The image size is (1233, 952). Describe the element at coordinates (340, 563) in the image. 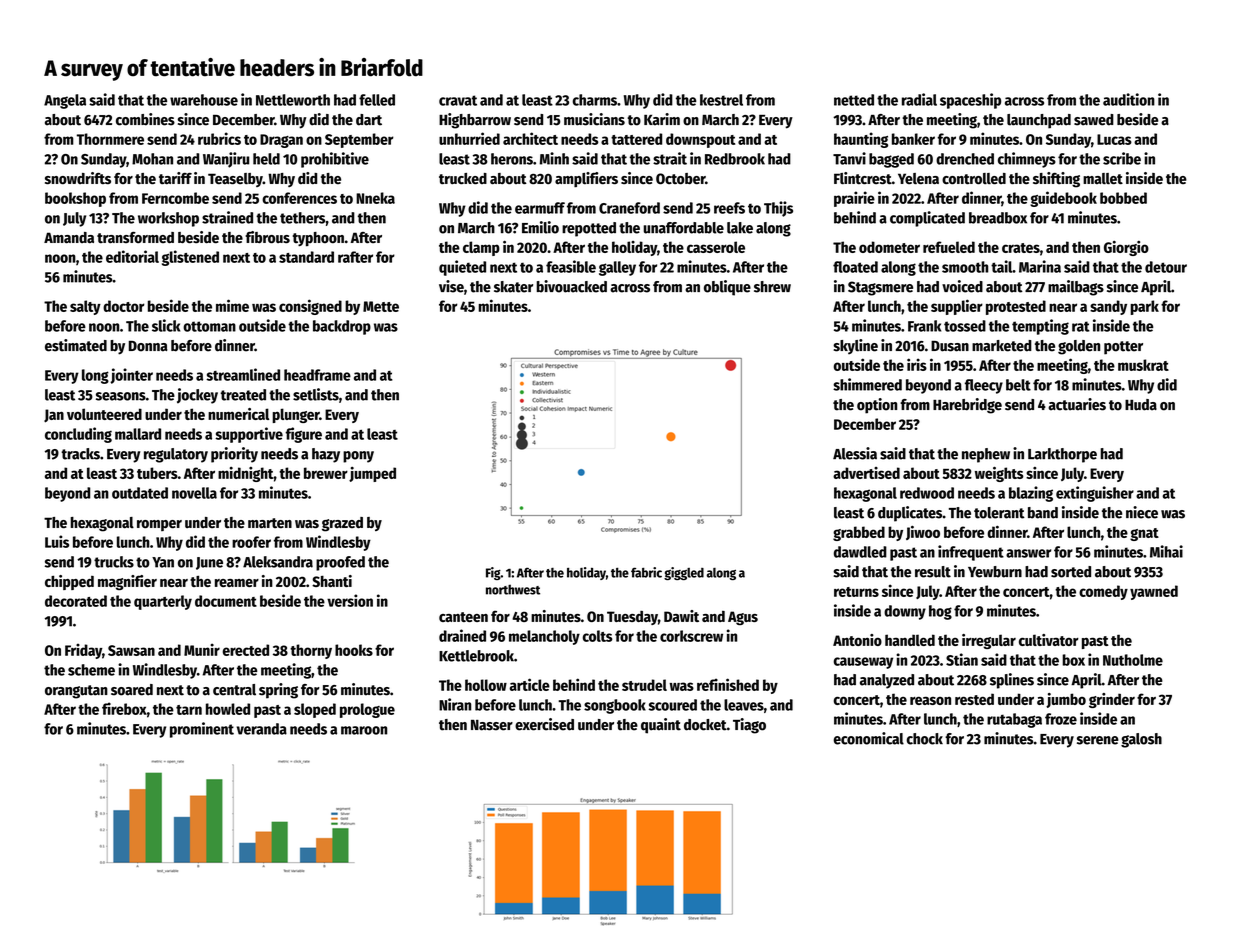

I see `proofed` at that location.
